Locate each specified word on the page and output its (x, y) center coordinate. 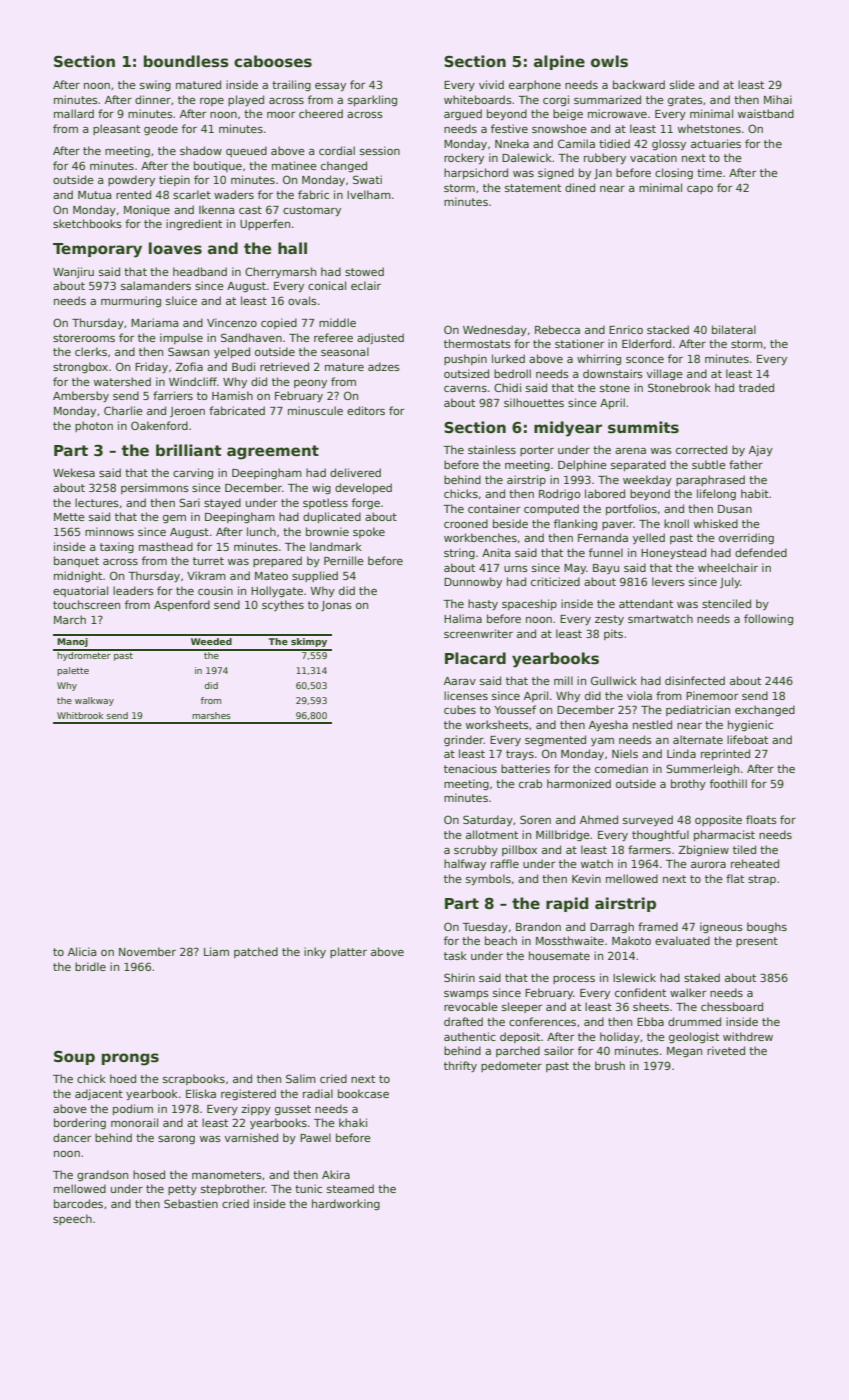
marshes (211, 715)
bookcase (363, 1093)
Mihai (778, 99)
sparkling (372, 100)
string (459, 554)
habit (755, 493)
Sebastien (191, 1203)
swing (155, 86)
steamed (350, 1188)
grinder (464, 740)
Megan (684, 1052)
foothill (728, 783)
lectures (97, 502)
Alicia (82, 951)
